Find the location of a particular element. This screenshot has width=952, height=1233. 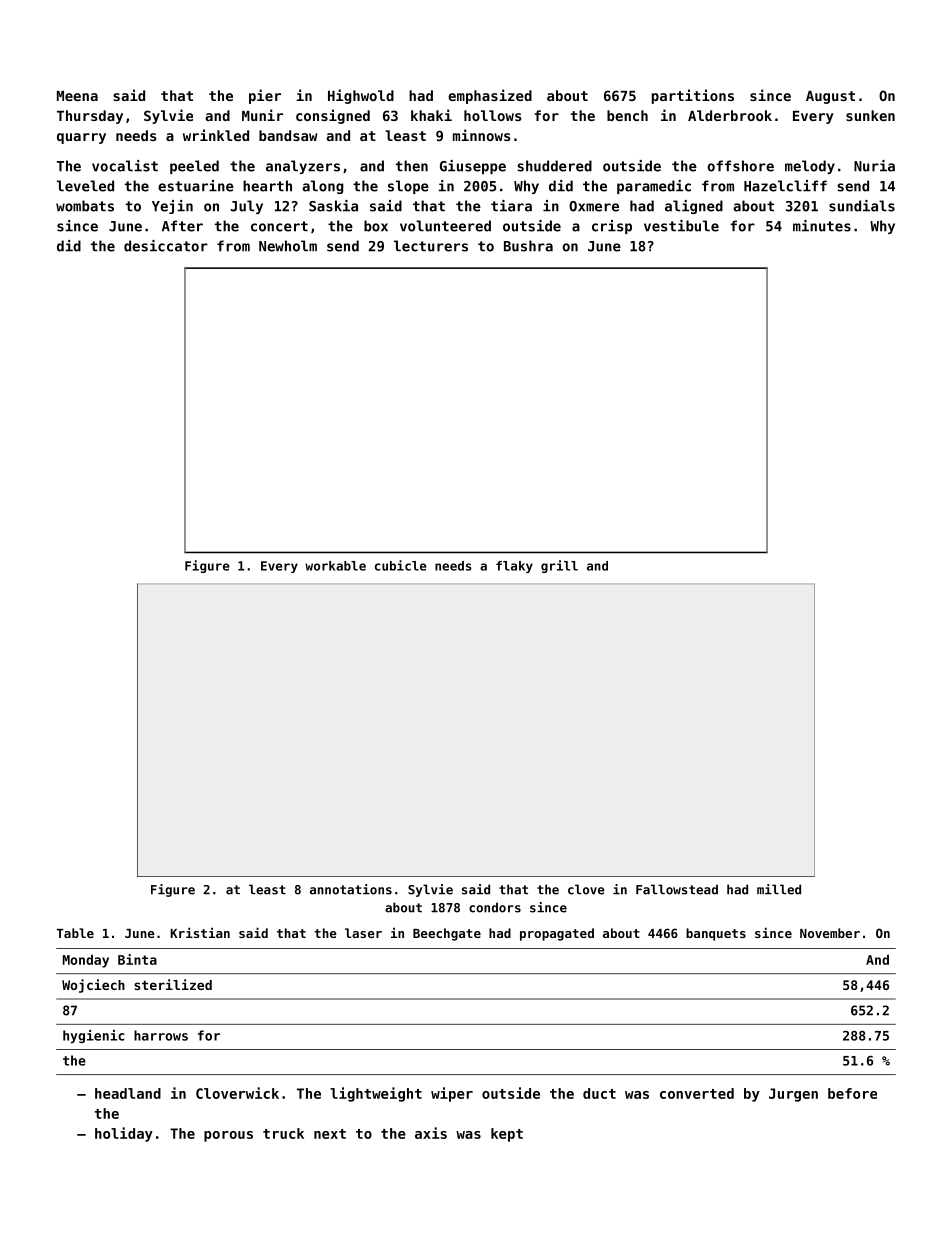

desiccator is located at coordinates (166, 246).
